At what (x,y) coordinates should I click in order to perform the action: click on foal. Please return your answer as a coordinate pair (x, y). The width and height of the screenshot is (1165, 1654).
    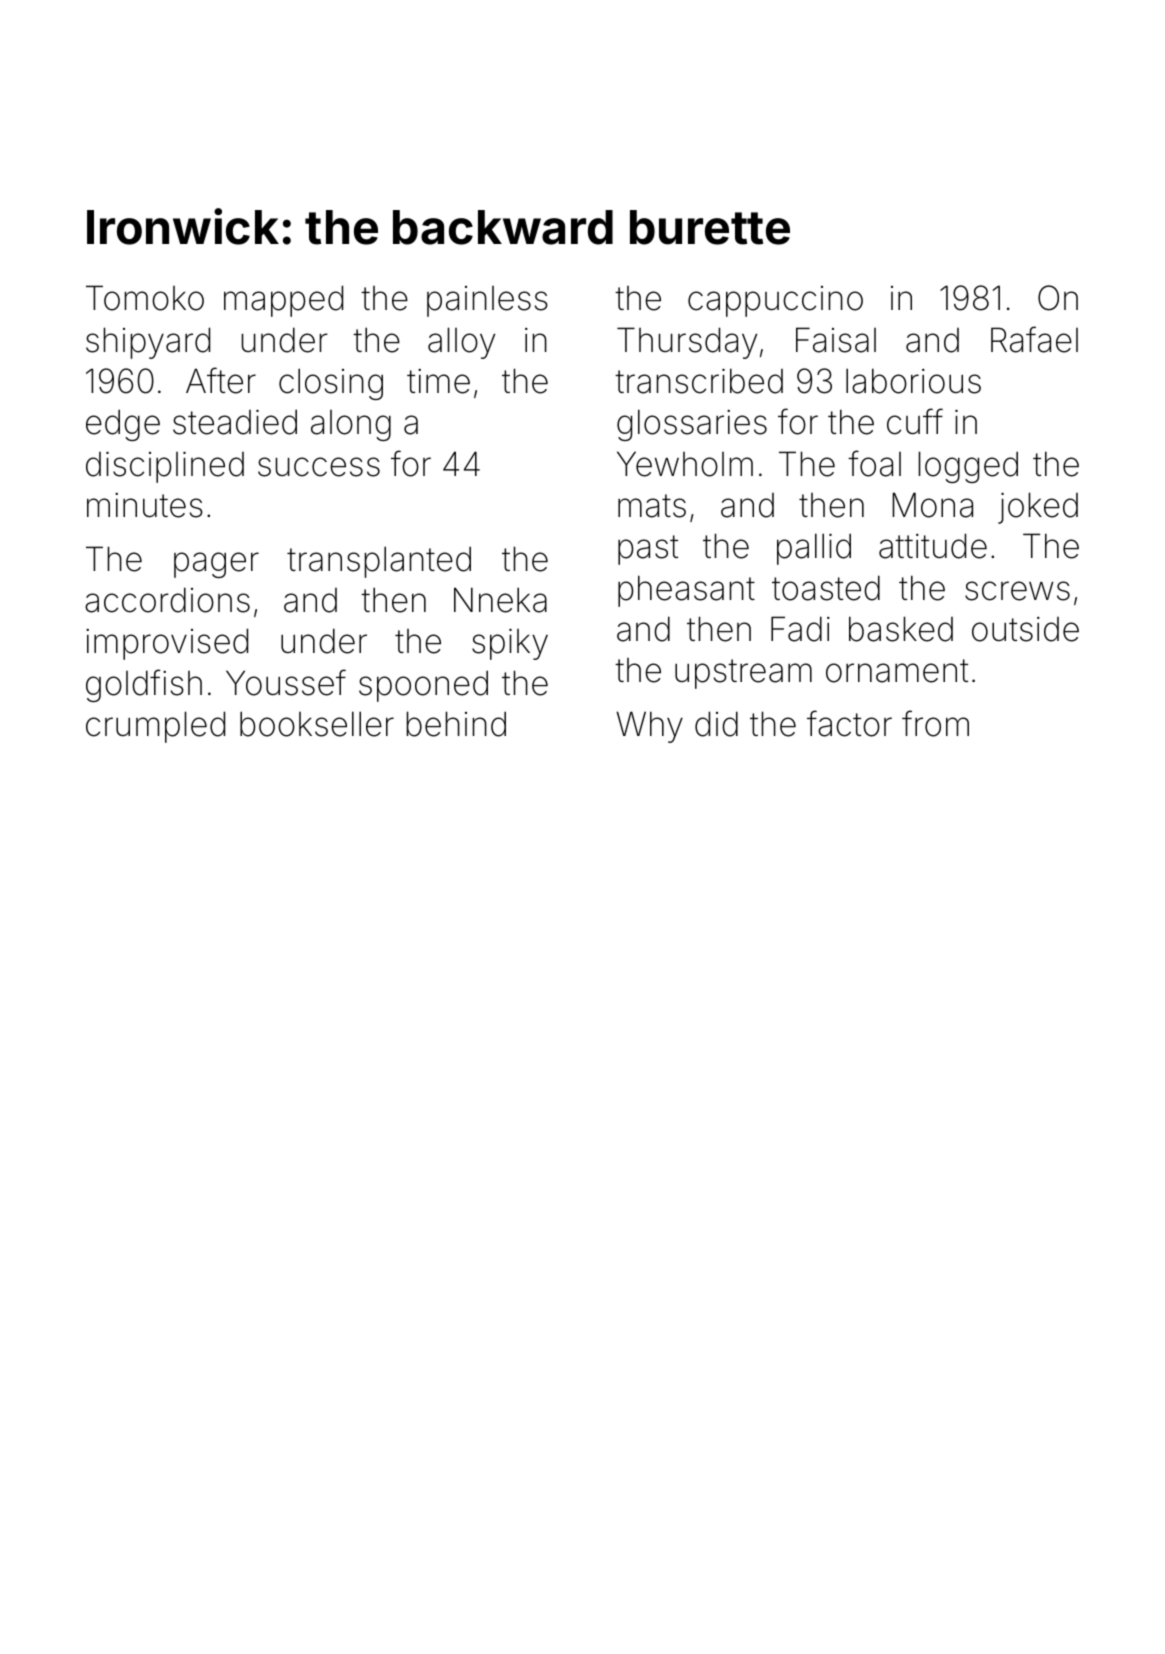
    Looking at the image, I should click on (874, 463).
